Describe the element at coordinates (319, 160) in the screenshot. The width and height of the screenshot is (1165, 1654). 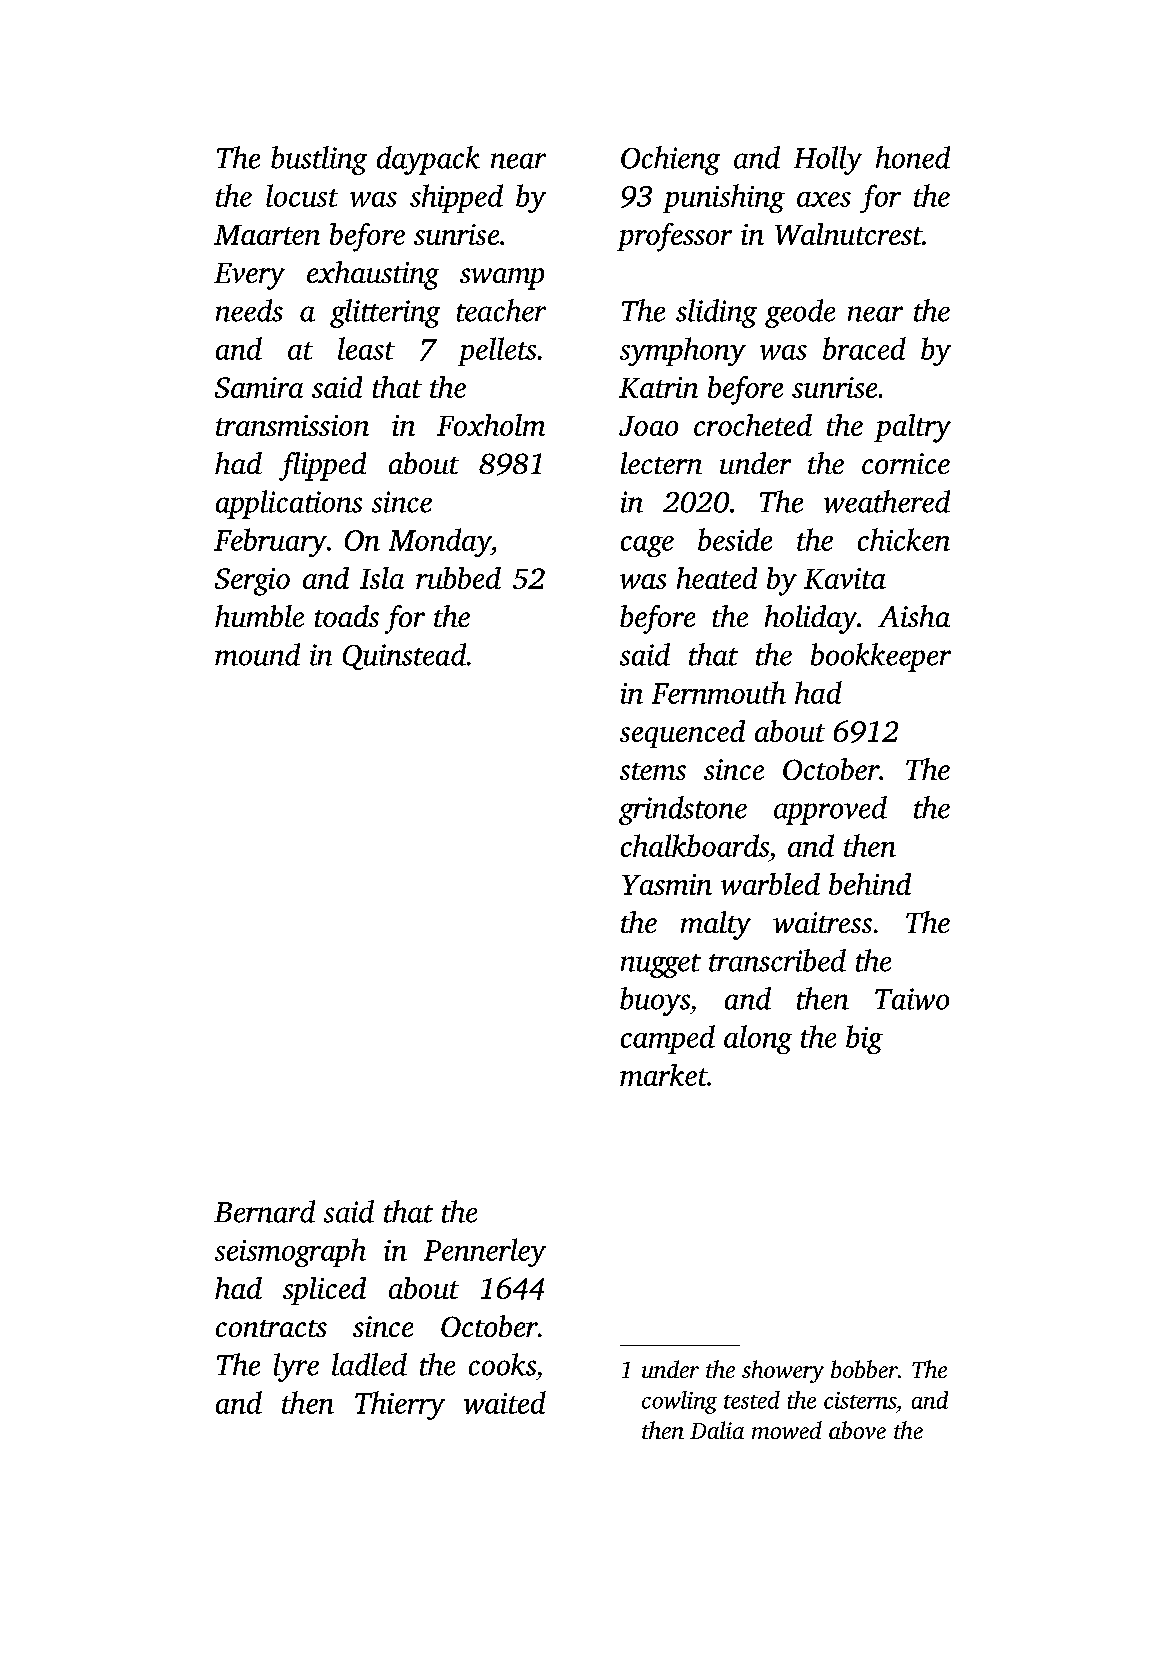
I see `bustling` at that location.
